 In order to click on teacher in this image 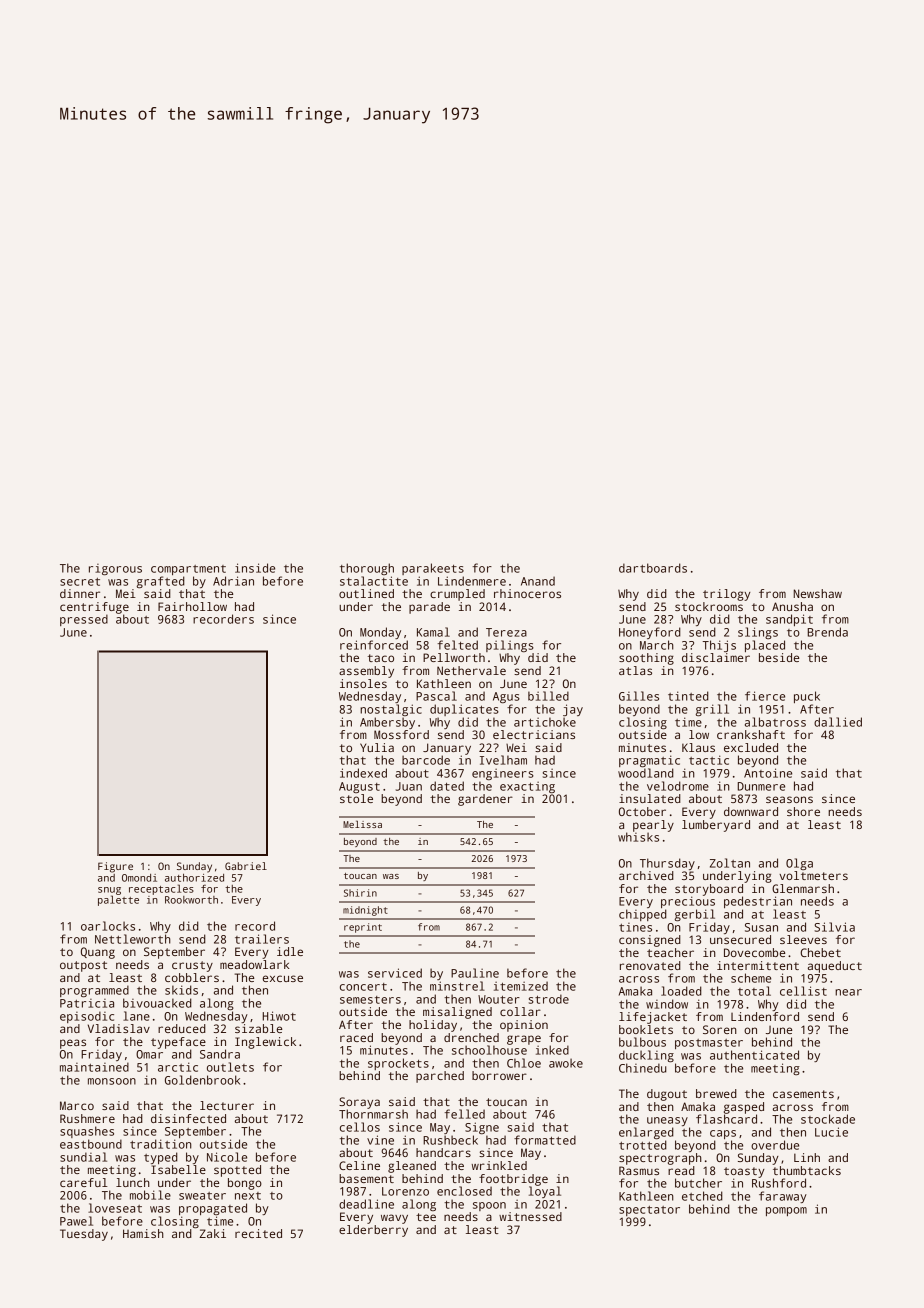, I will do `click(670, 952)`.
